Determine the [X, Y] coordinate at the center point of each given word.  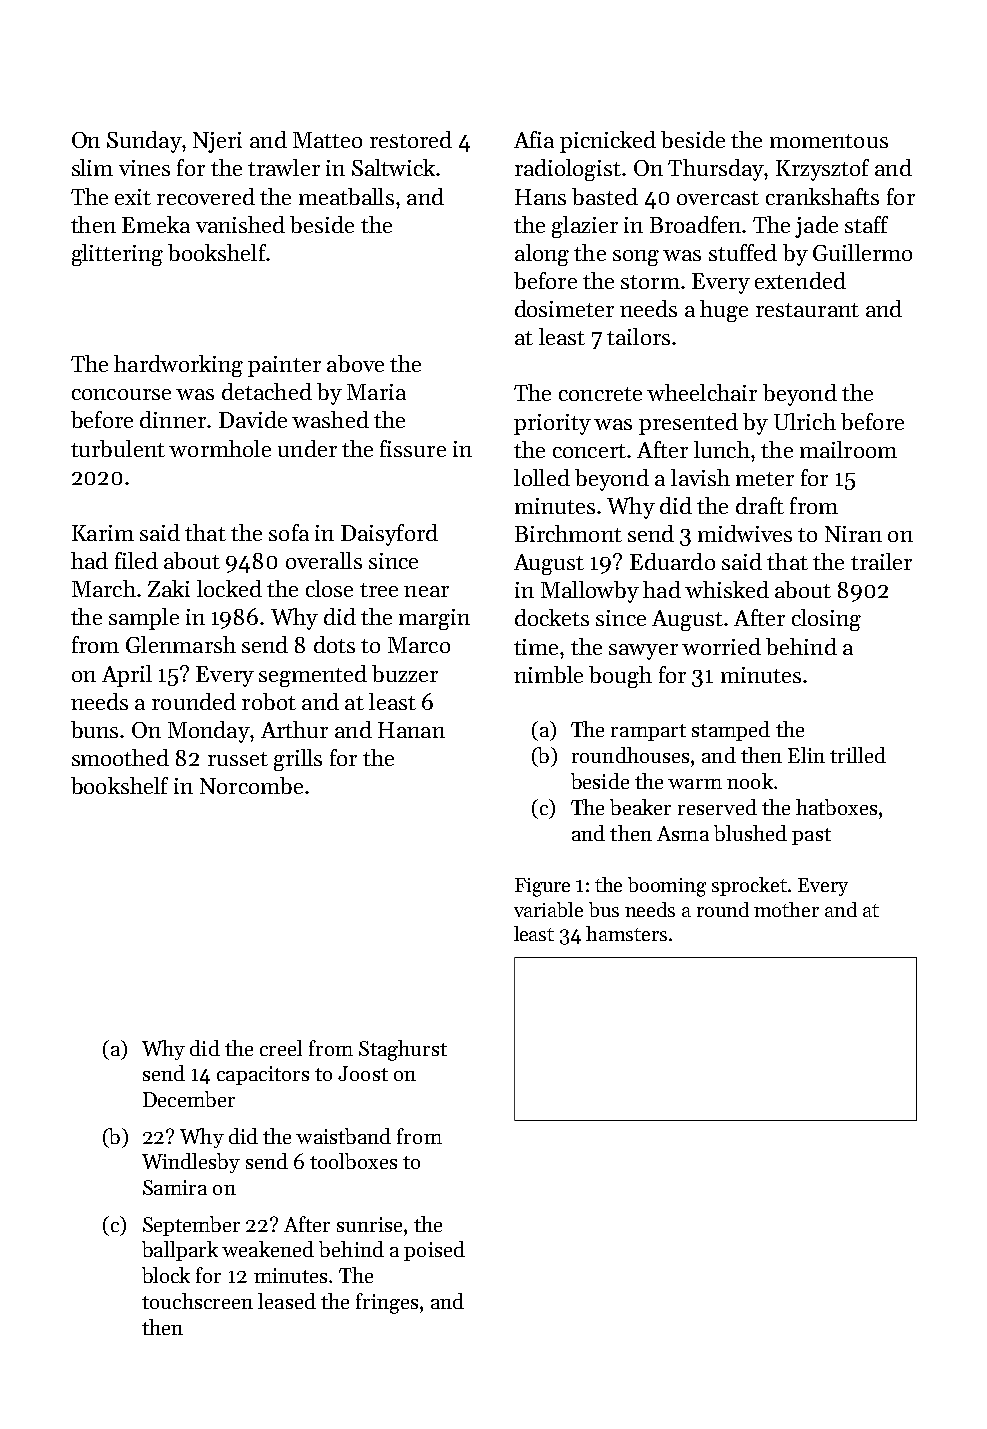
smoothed [120, 757]
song [636, 258]
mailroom [848, 449]
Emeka [156, 224]
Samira [175, 1187]
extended [800, 280]
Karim [103, 533]
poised [434, 1251]
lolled [542, 477]
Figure [542, 887]
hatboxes [836, 807]
